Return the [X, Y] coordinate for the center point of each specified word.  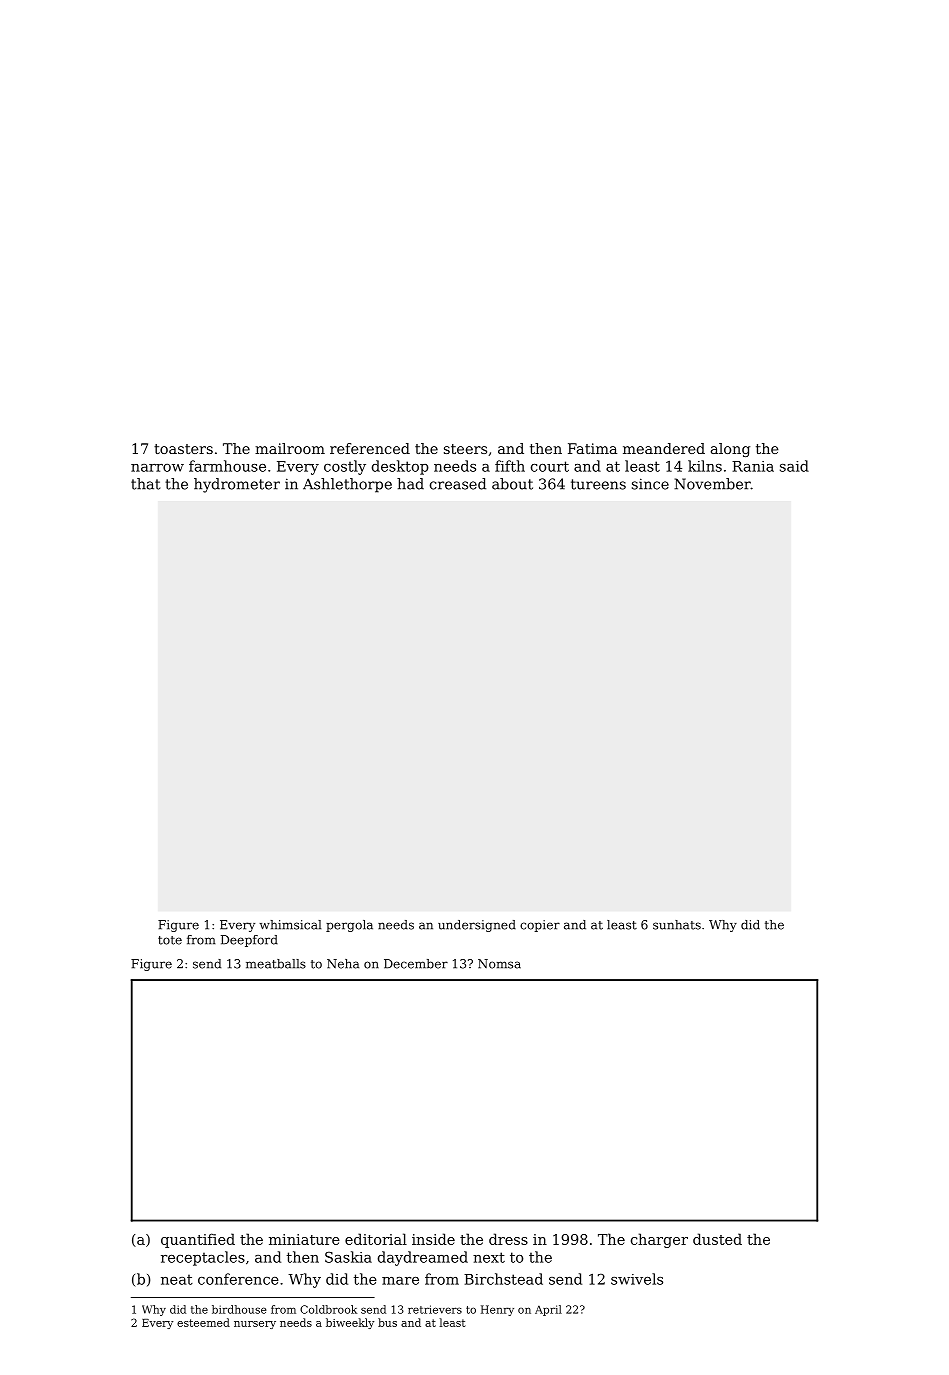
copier [540, 926]
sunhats [677, 925]
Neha [343, 964]
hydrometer [237, 485]
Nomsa [499, 964]
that [145, 484]
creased [458, 484]
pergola [349, 926]
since [650, 484]
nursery [255, 1325]
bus [387, 1322]
